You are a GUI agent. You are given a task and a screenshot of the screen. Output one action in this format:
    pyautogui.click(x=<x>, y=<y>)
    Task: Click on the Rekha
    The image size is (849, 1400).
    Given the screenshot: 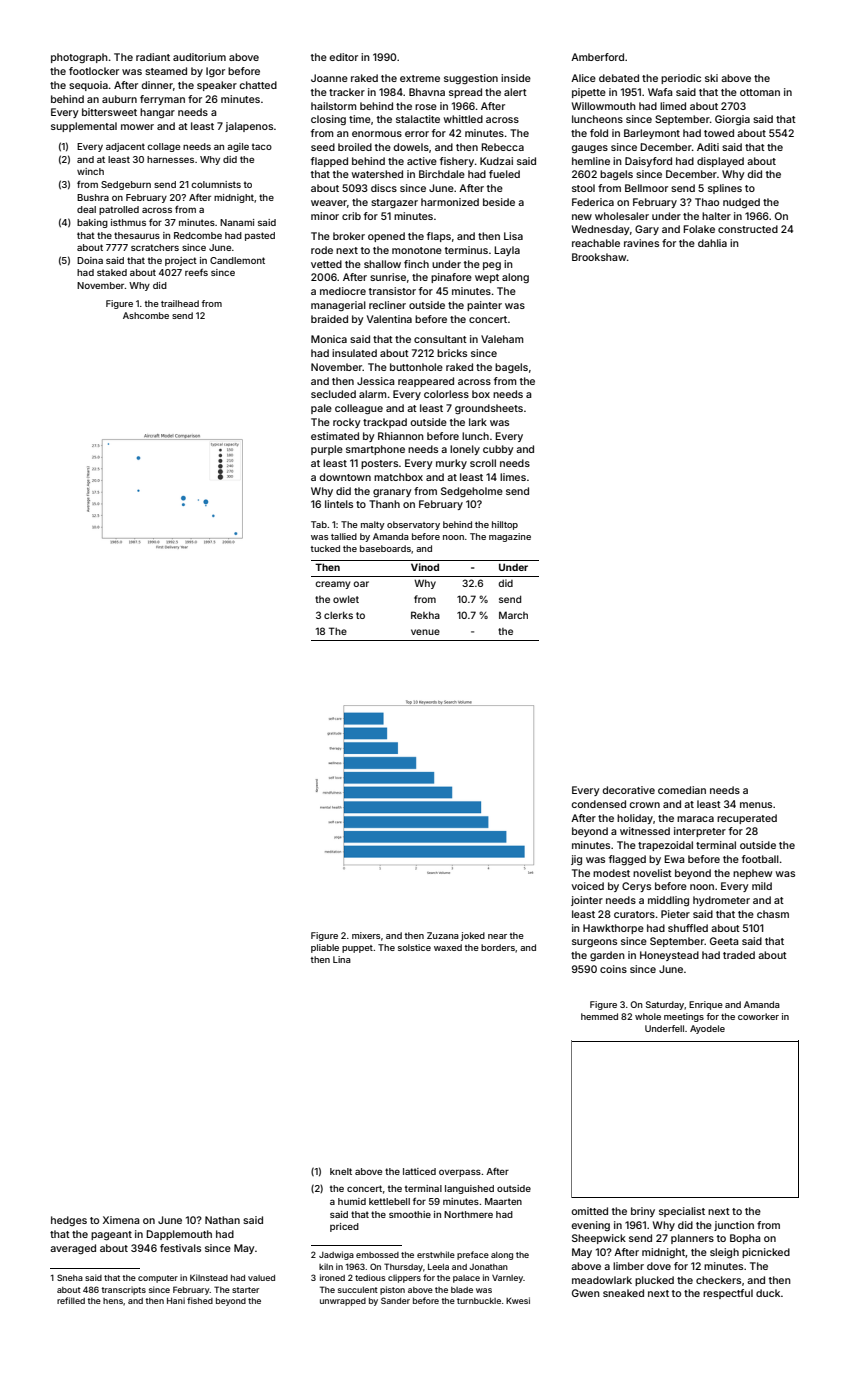 What is the action you would take?
    pyautogui.click(x=425, y=615)
